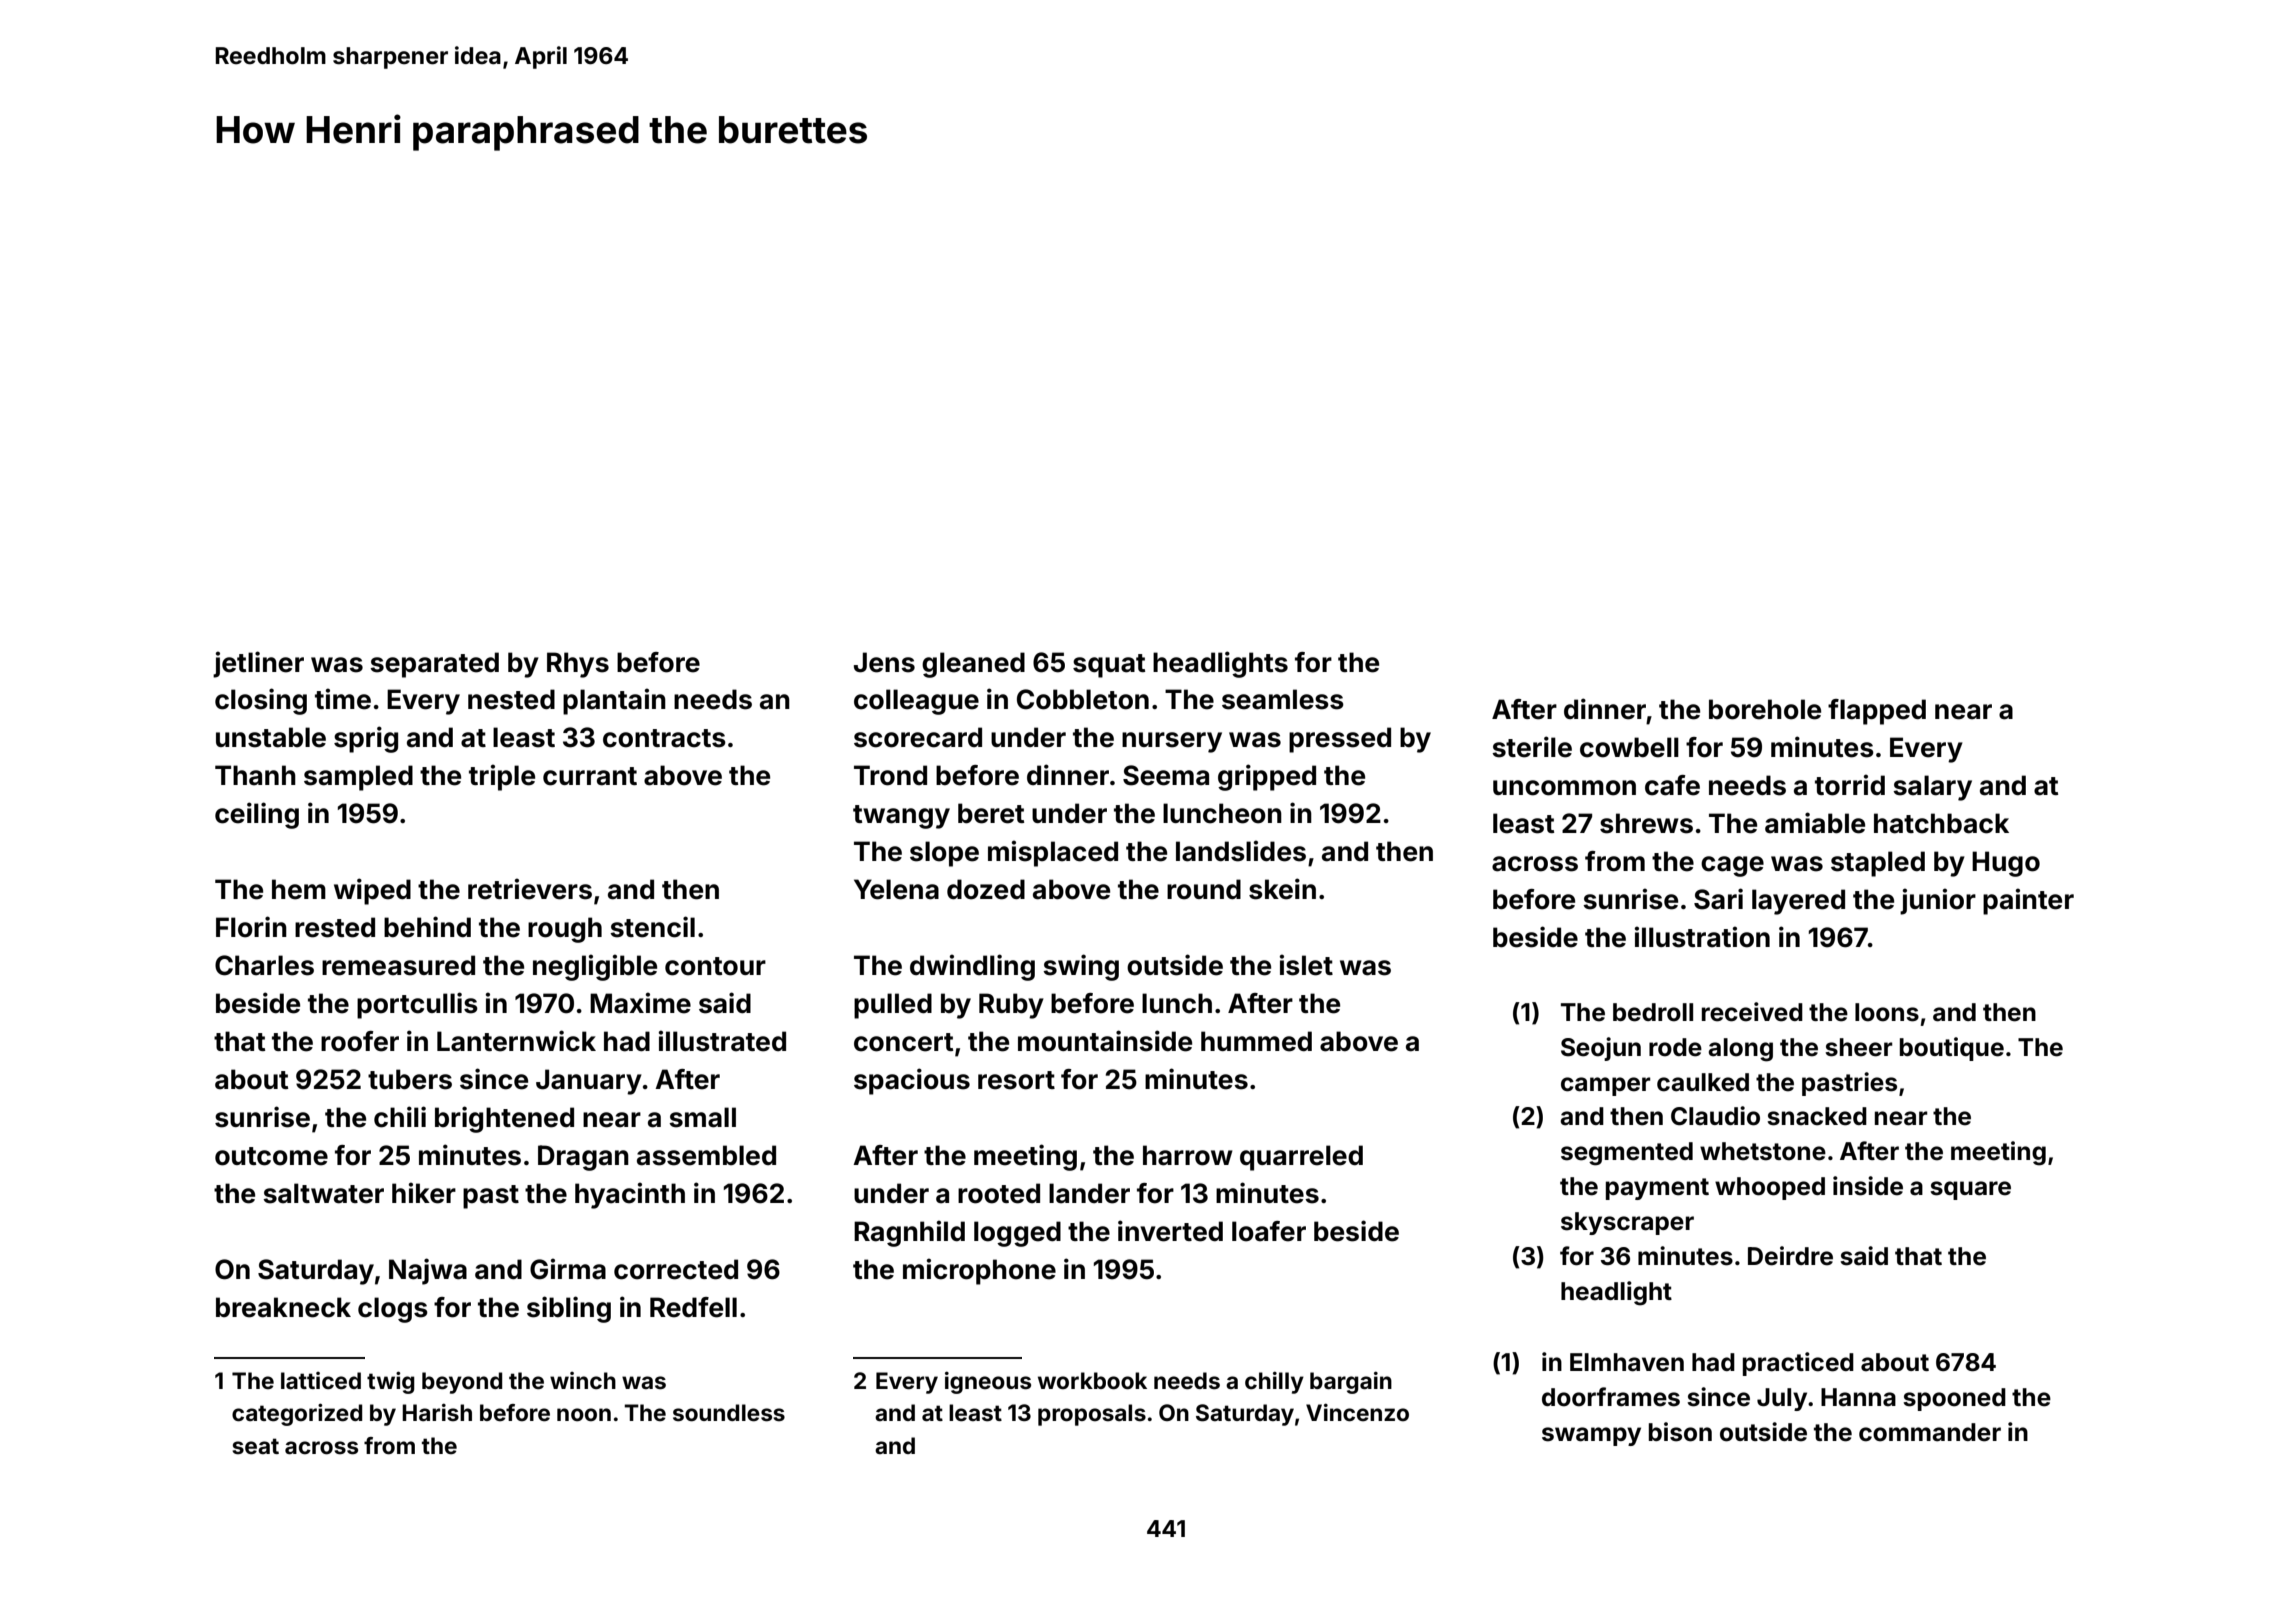  What do you see at coordinates (366, 739) in the page?
I see `sprig` at bounding box center [366, 739].
